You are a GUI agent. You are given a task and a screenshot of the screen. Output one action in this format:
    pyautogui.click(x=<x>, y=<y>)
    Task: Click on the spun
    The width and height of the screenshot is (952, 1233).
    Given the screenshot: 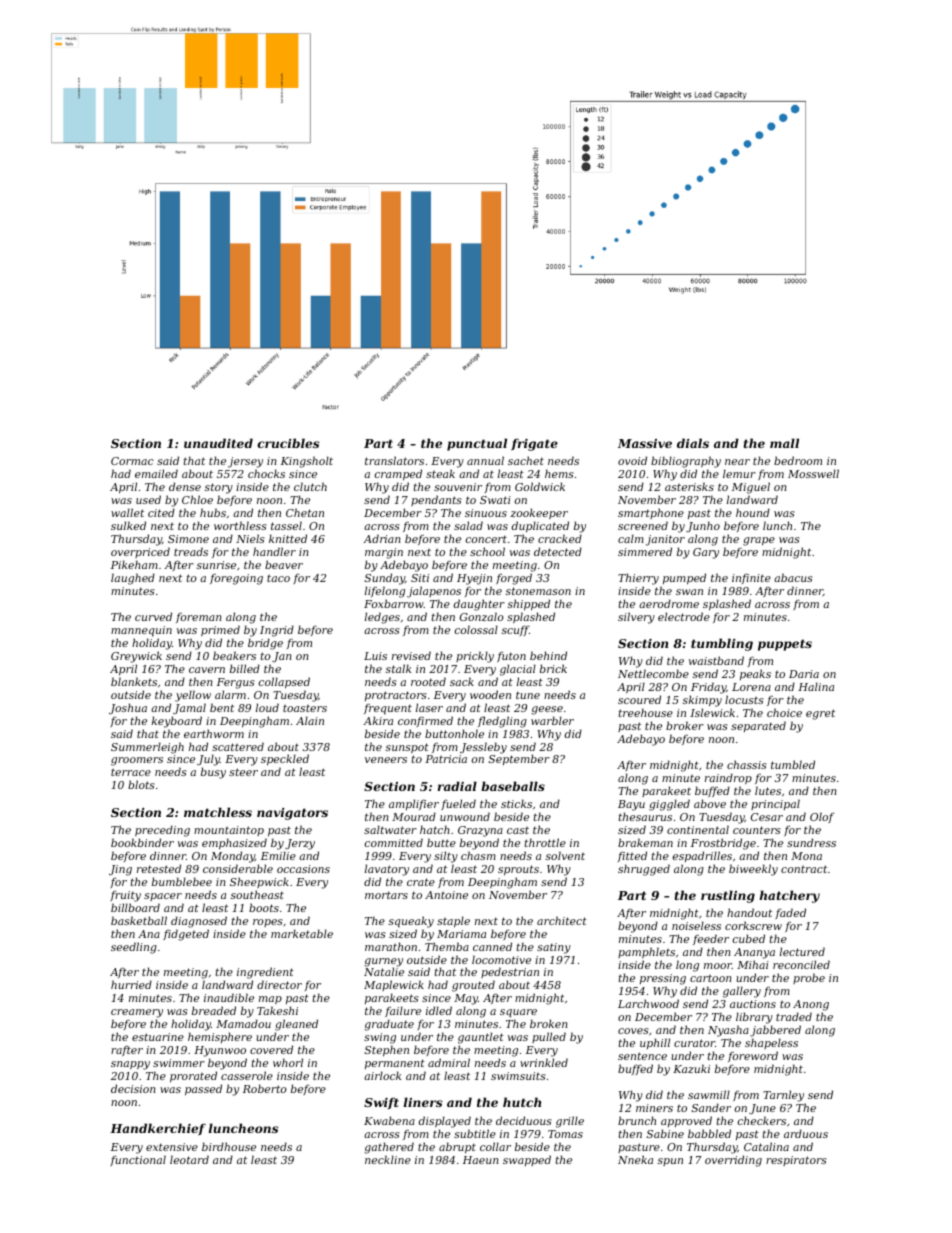 What is the action you would take?
    pyautogui.click(x=670, y=1162)
